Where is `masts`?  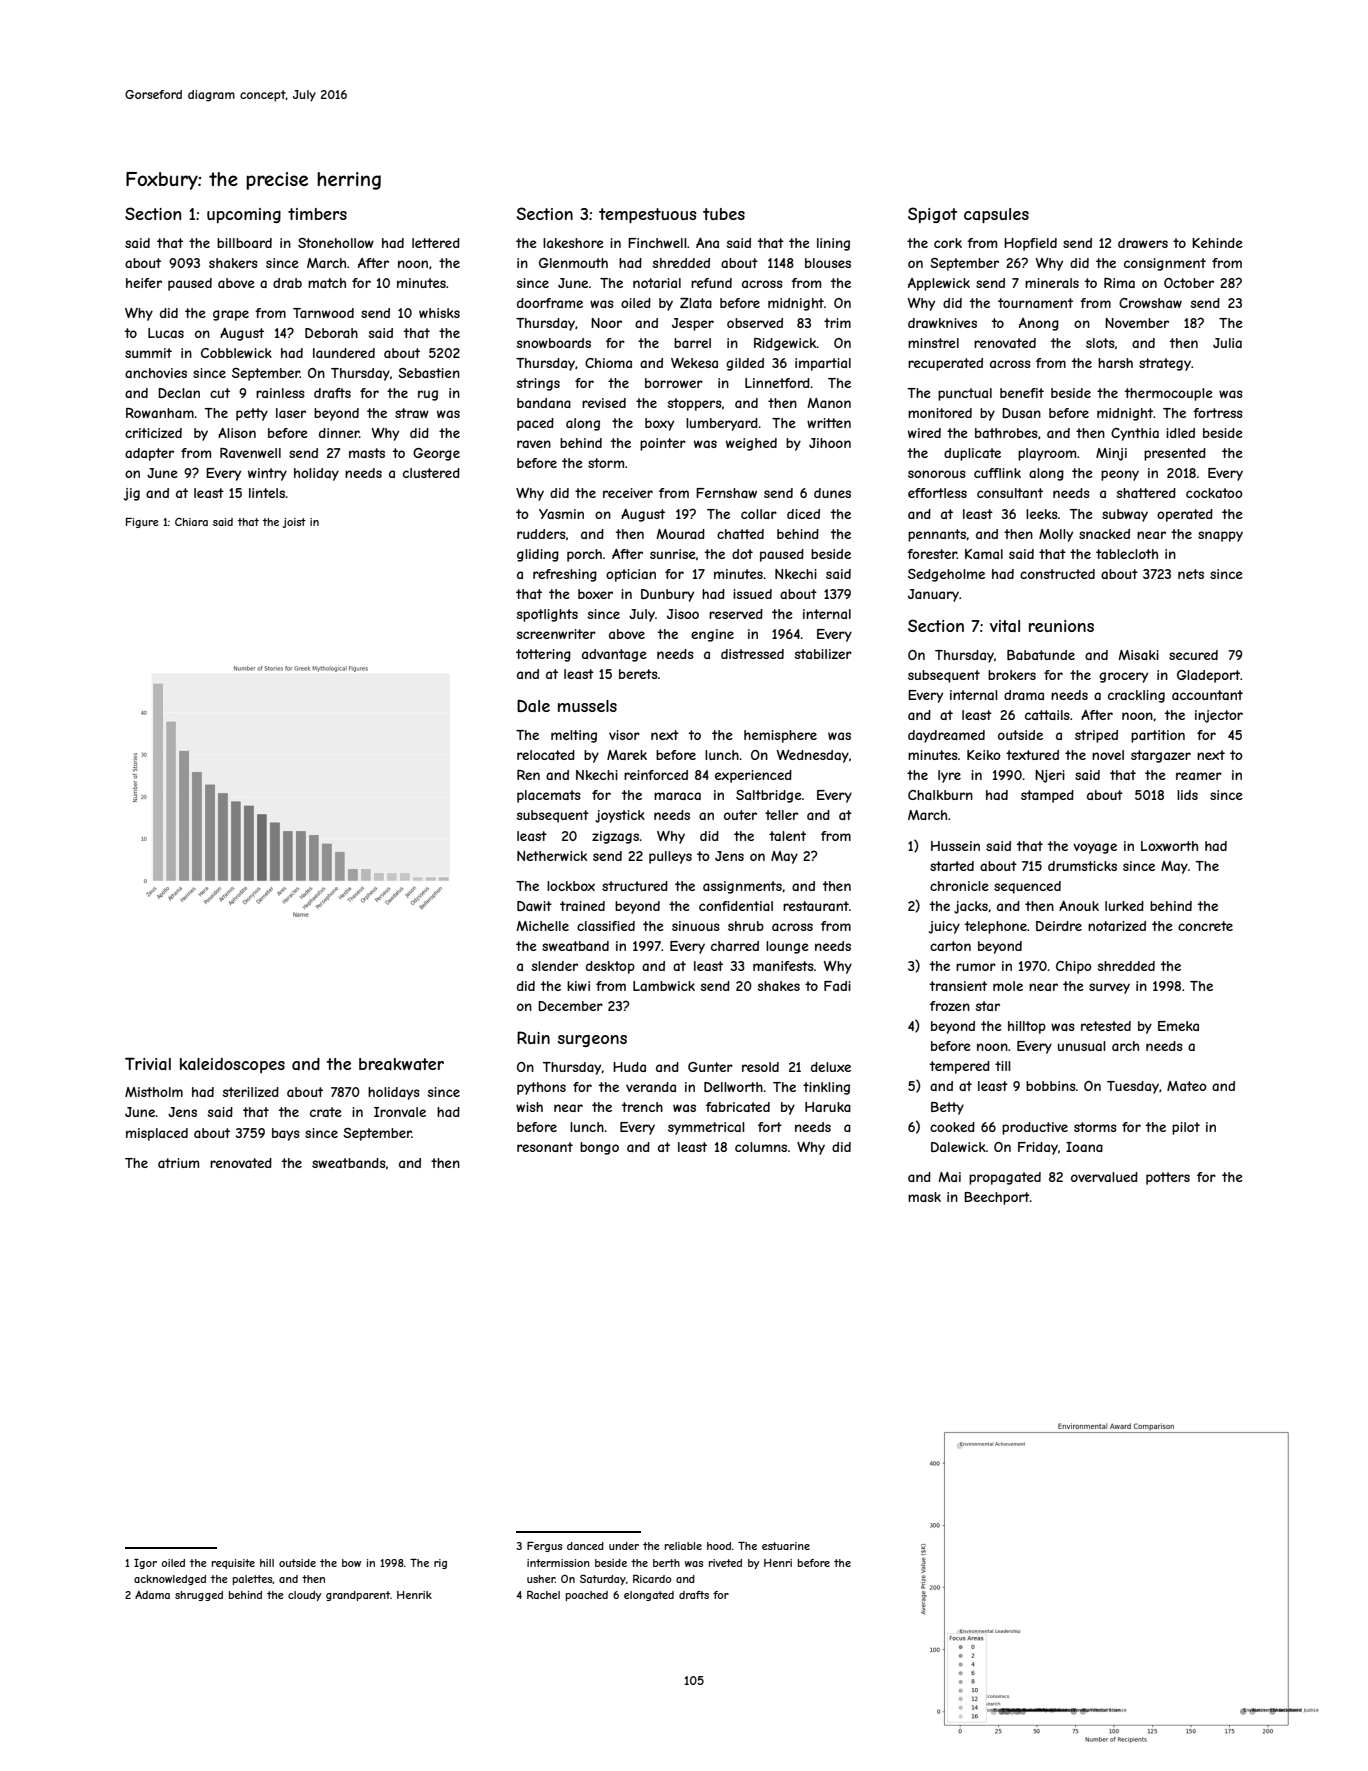
masts is located at coordinates (367, 453).
